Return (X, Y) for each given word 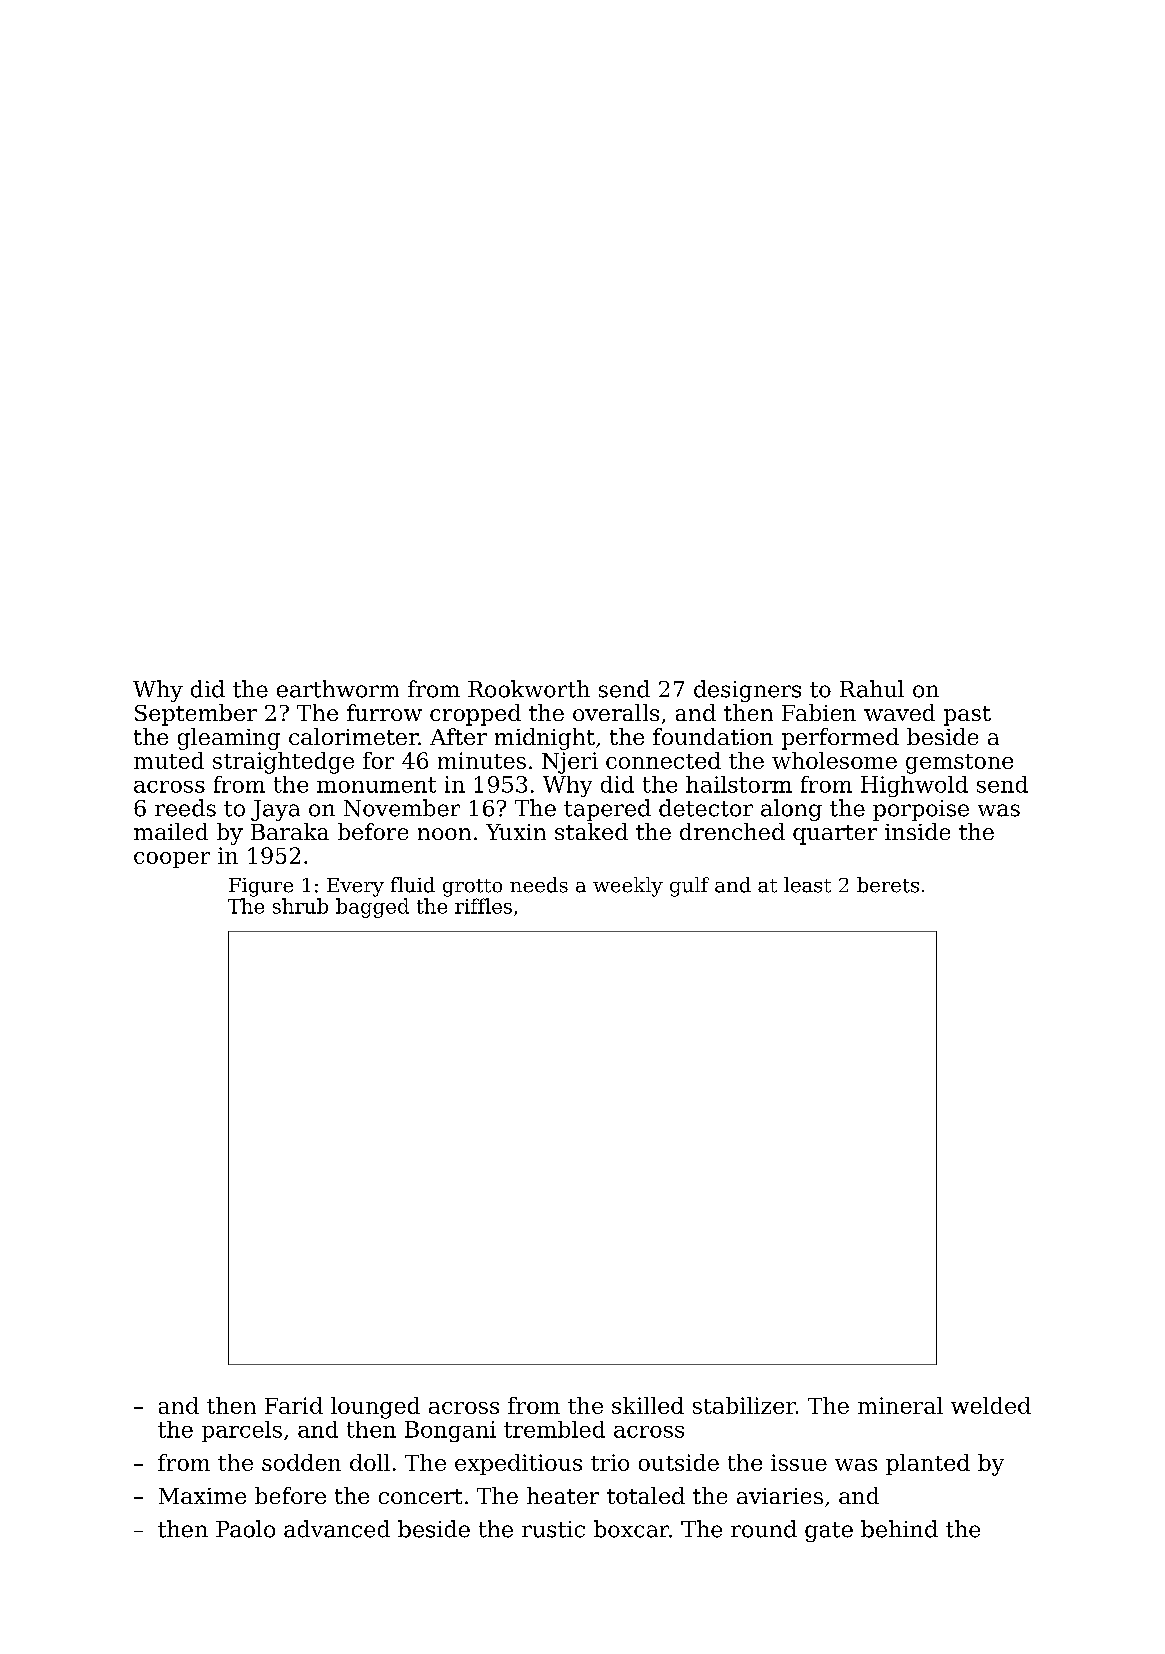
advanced (337, 1529)
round (764, 1529)
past (967, 716)
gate (829, 1532)
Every (355, 887)
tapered (607, 810)
